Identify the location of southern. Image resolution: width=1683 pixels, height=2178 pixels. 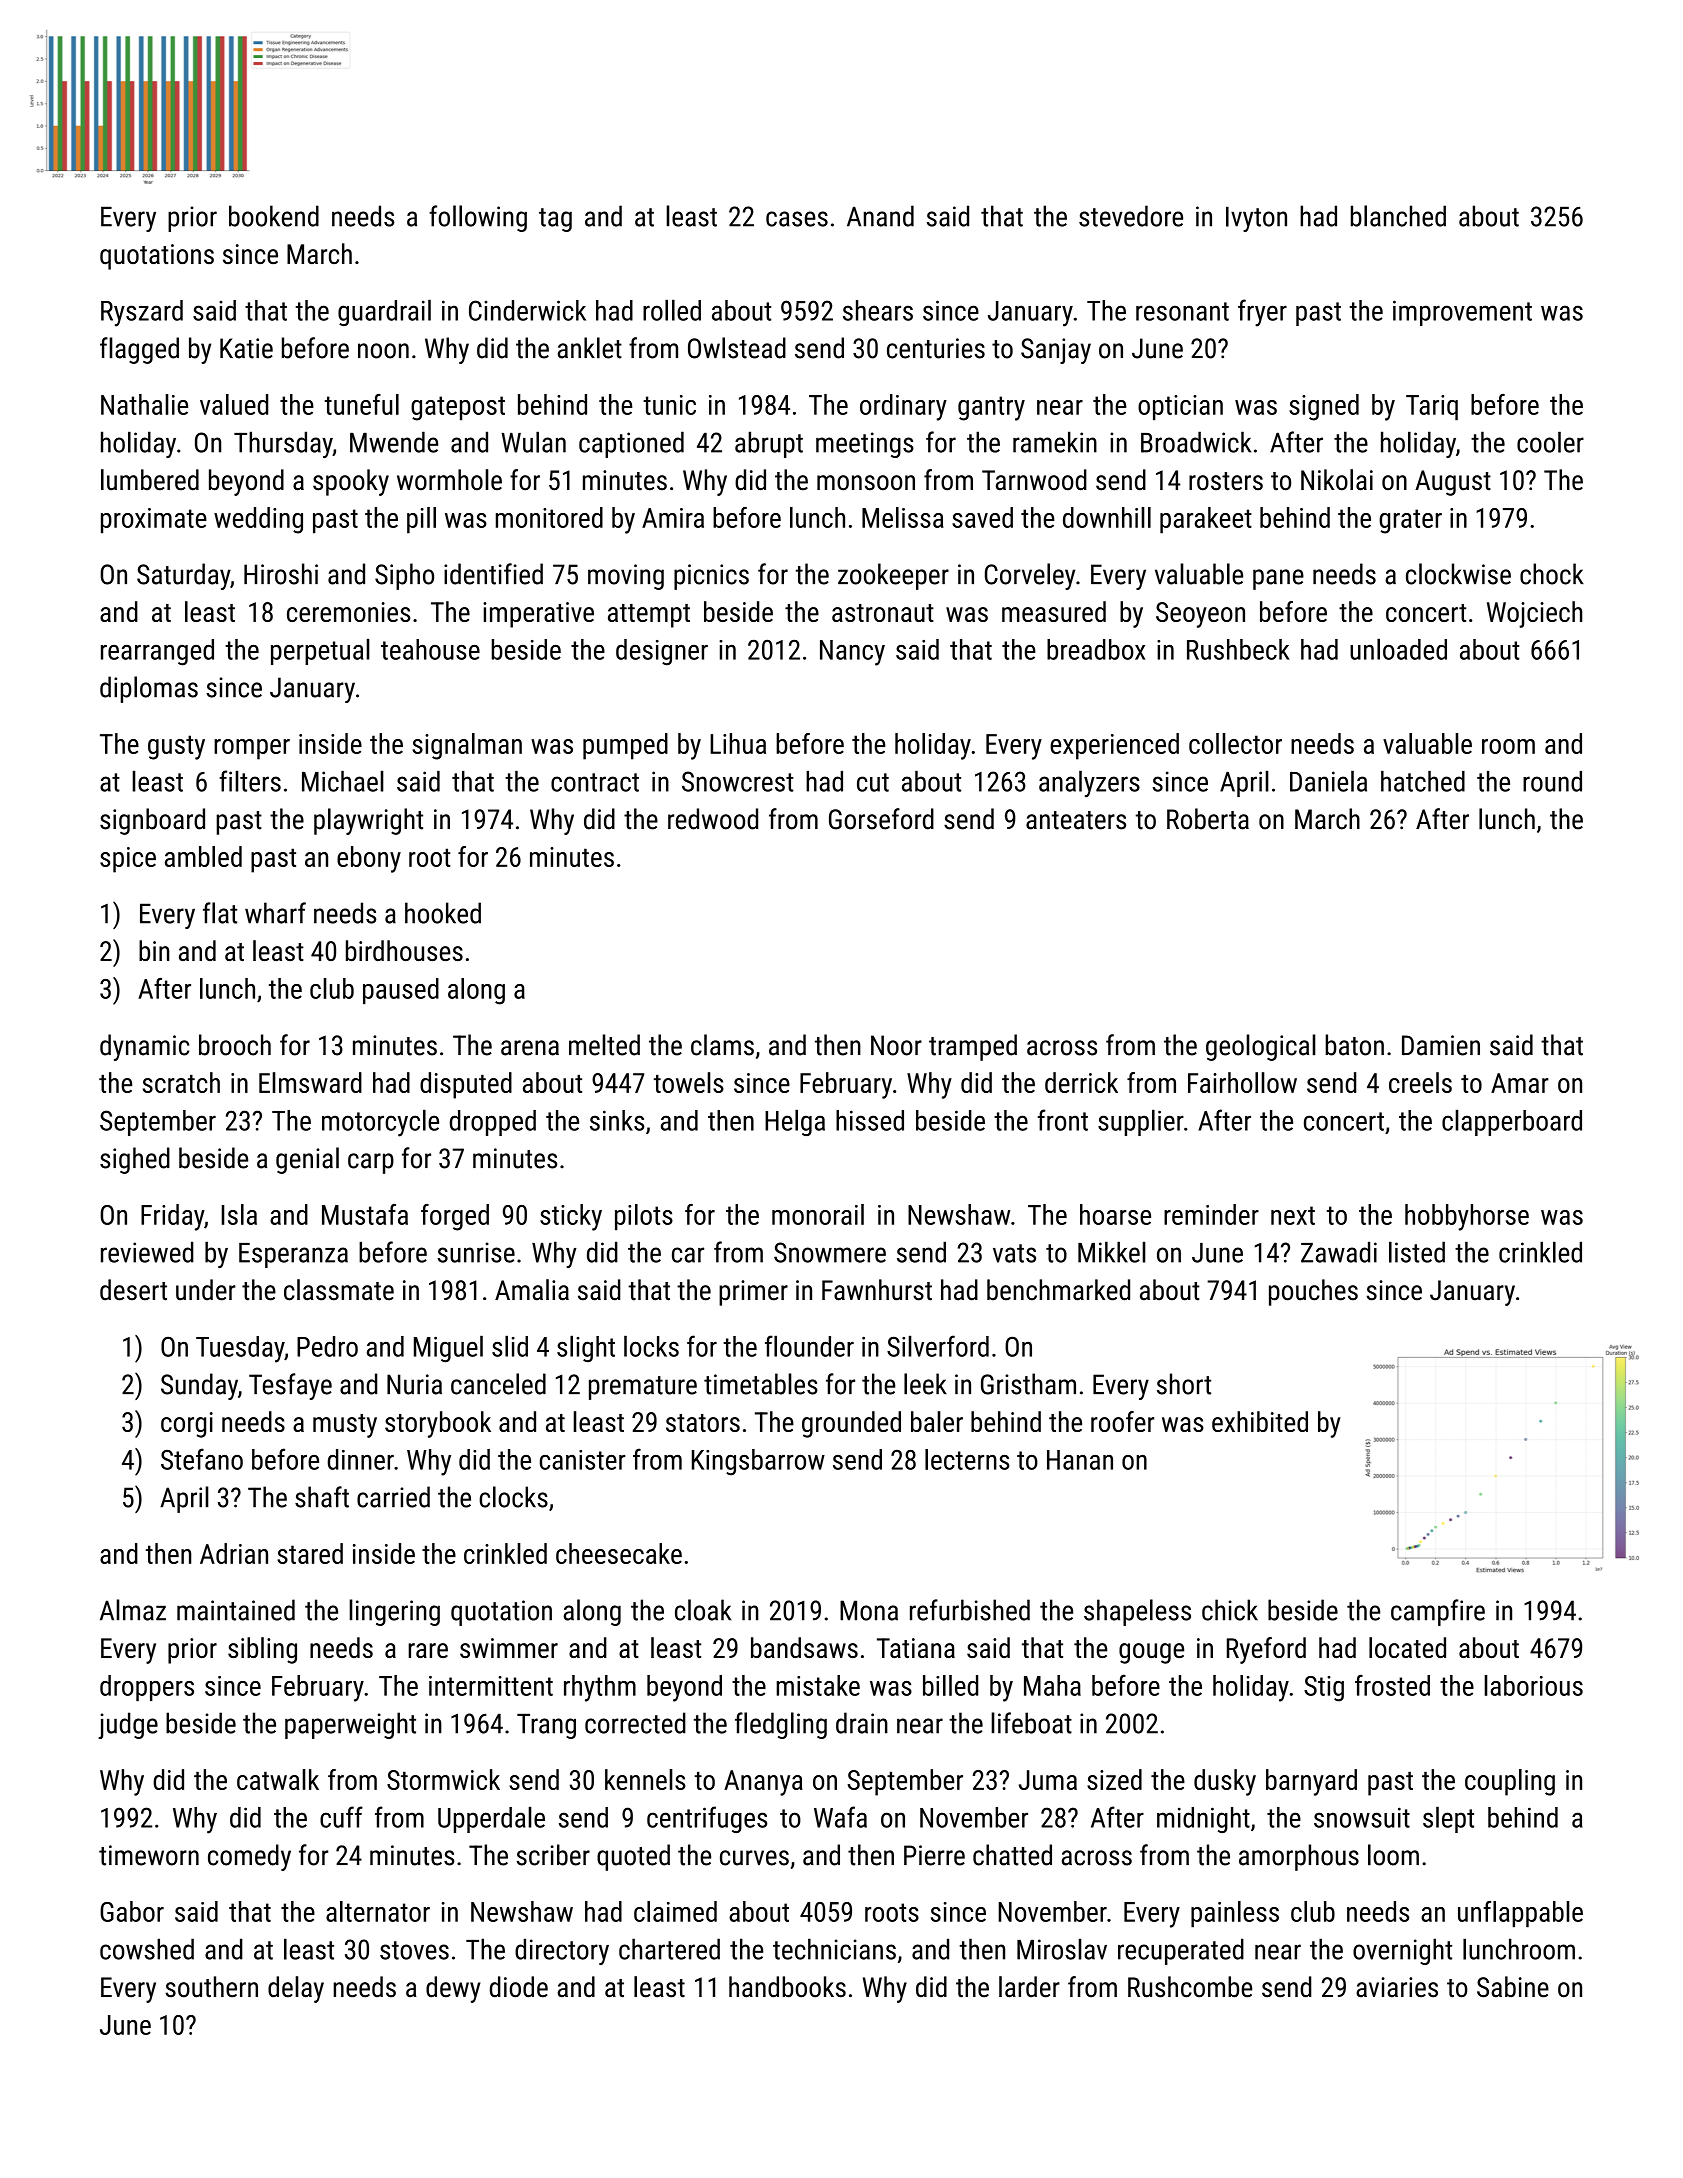
(211, 1987).
